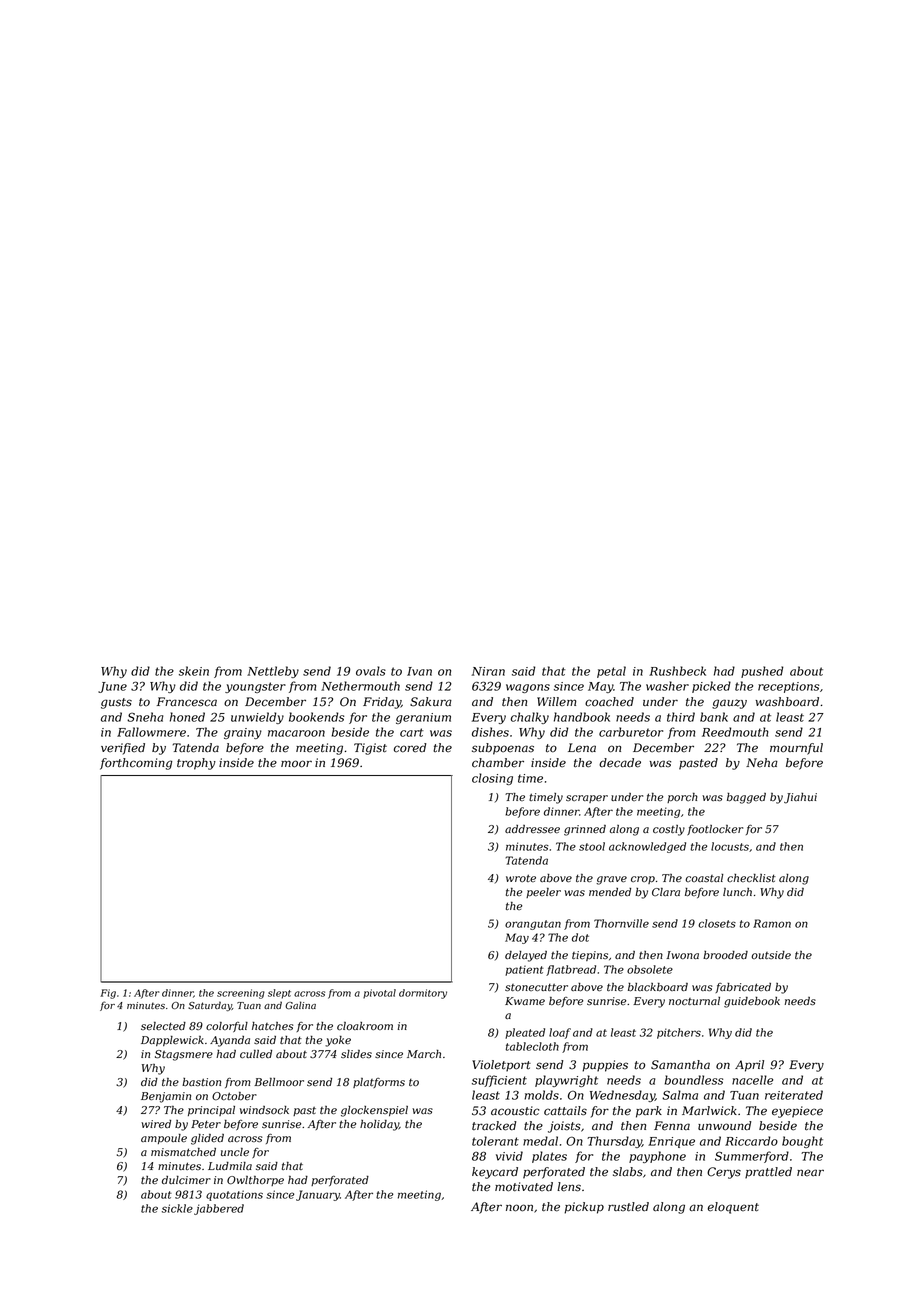 The width and height of the screenshot is (924, 1308). Describe the element at coordinates (356, 1054) in the screenshot. I see `slides` at that location.
